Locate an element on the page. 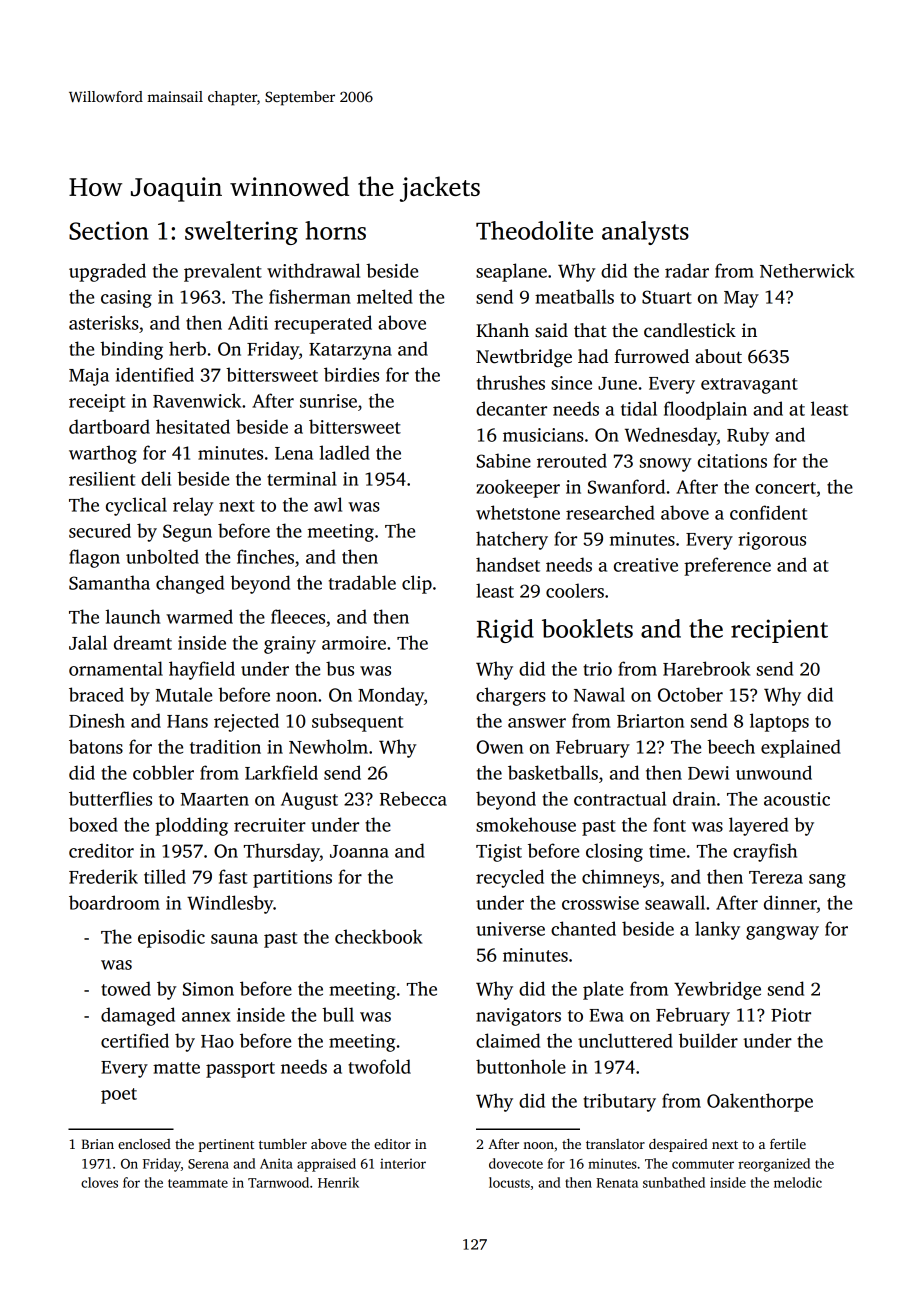  cloves is located at coordinates (99, 1182).
